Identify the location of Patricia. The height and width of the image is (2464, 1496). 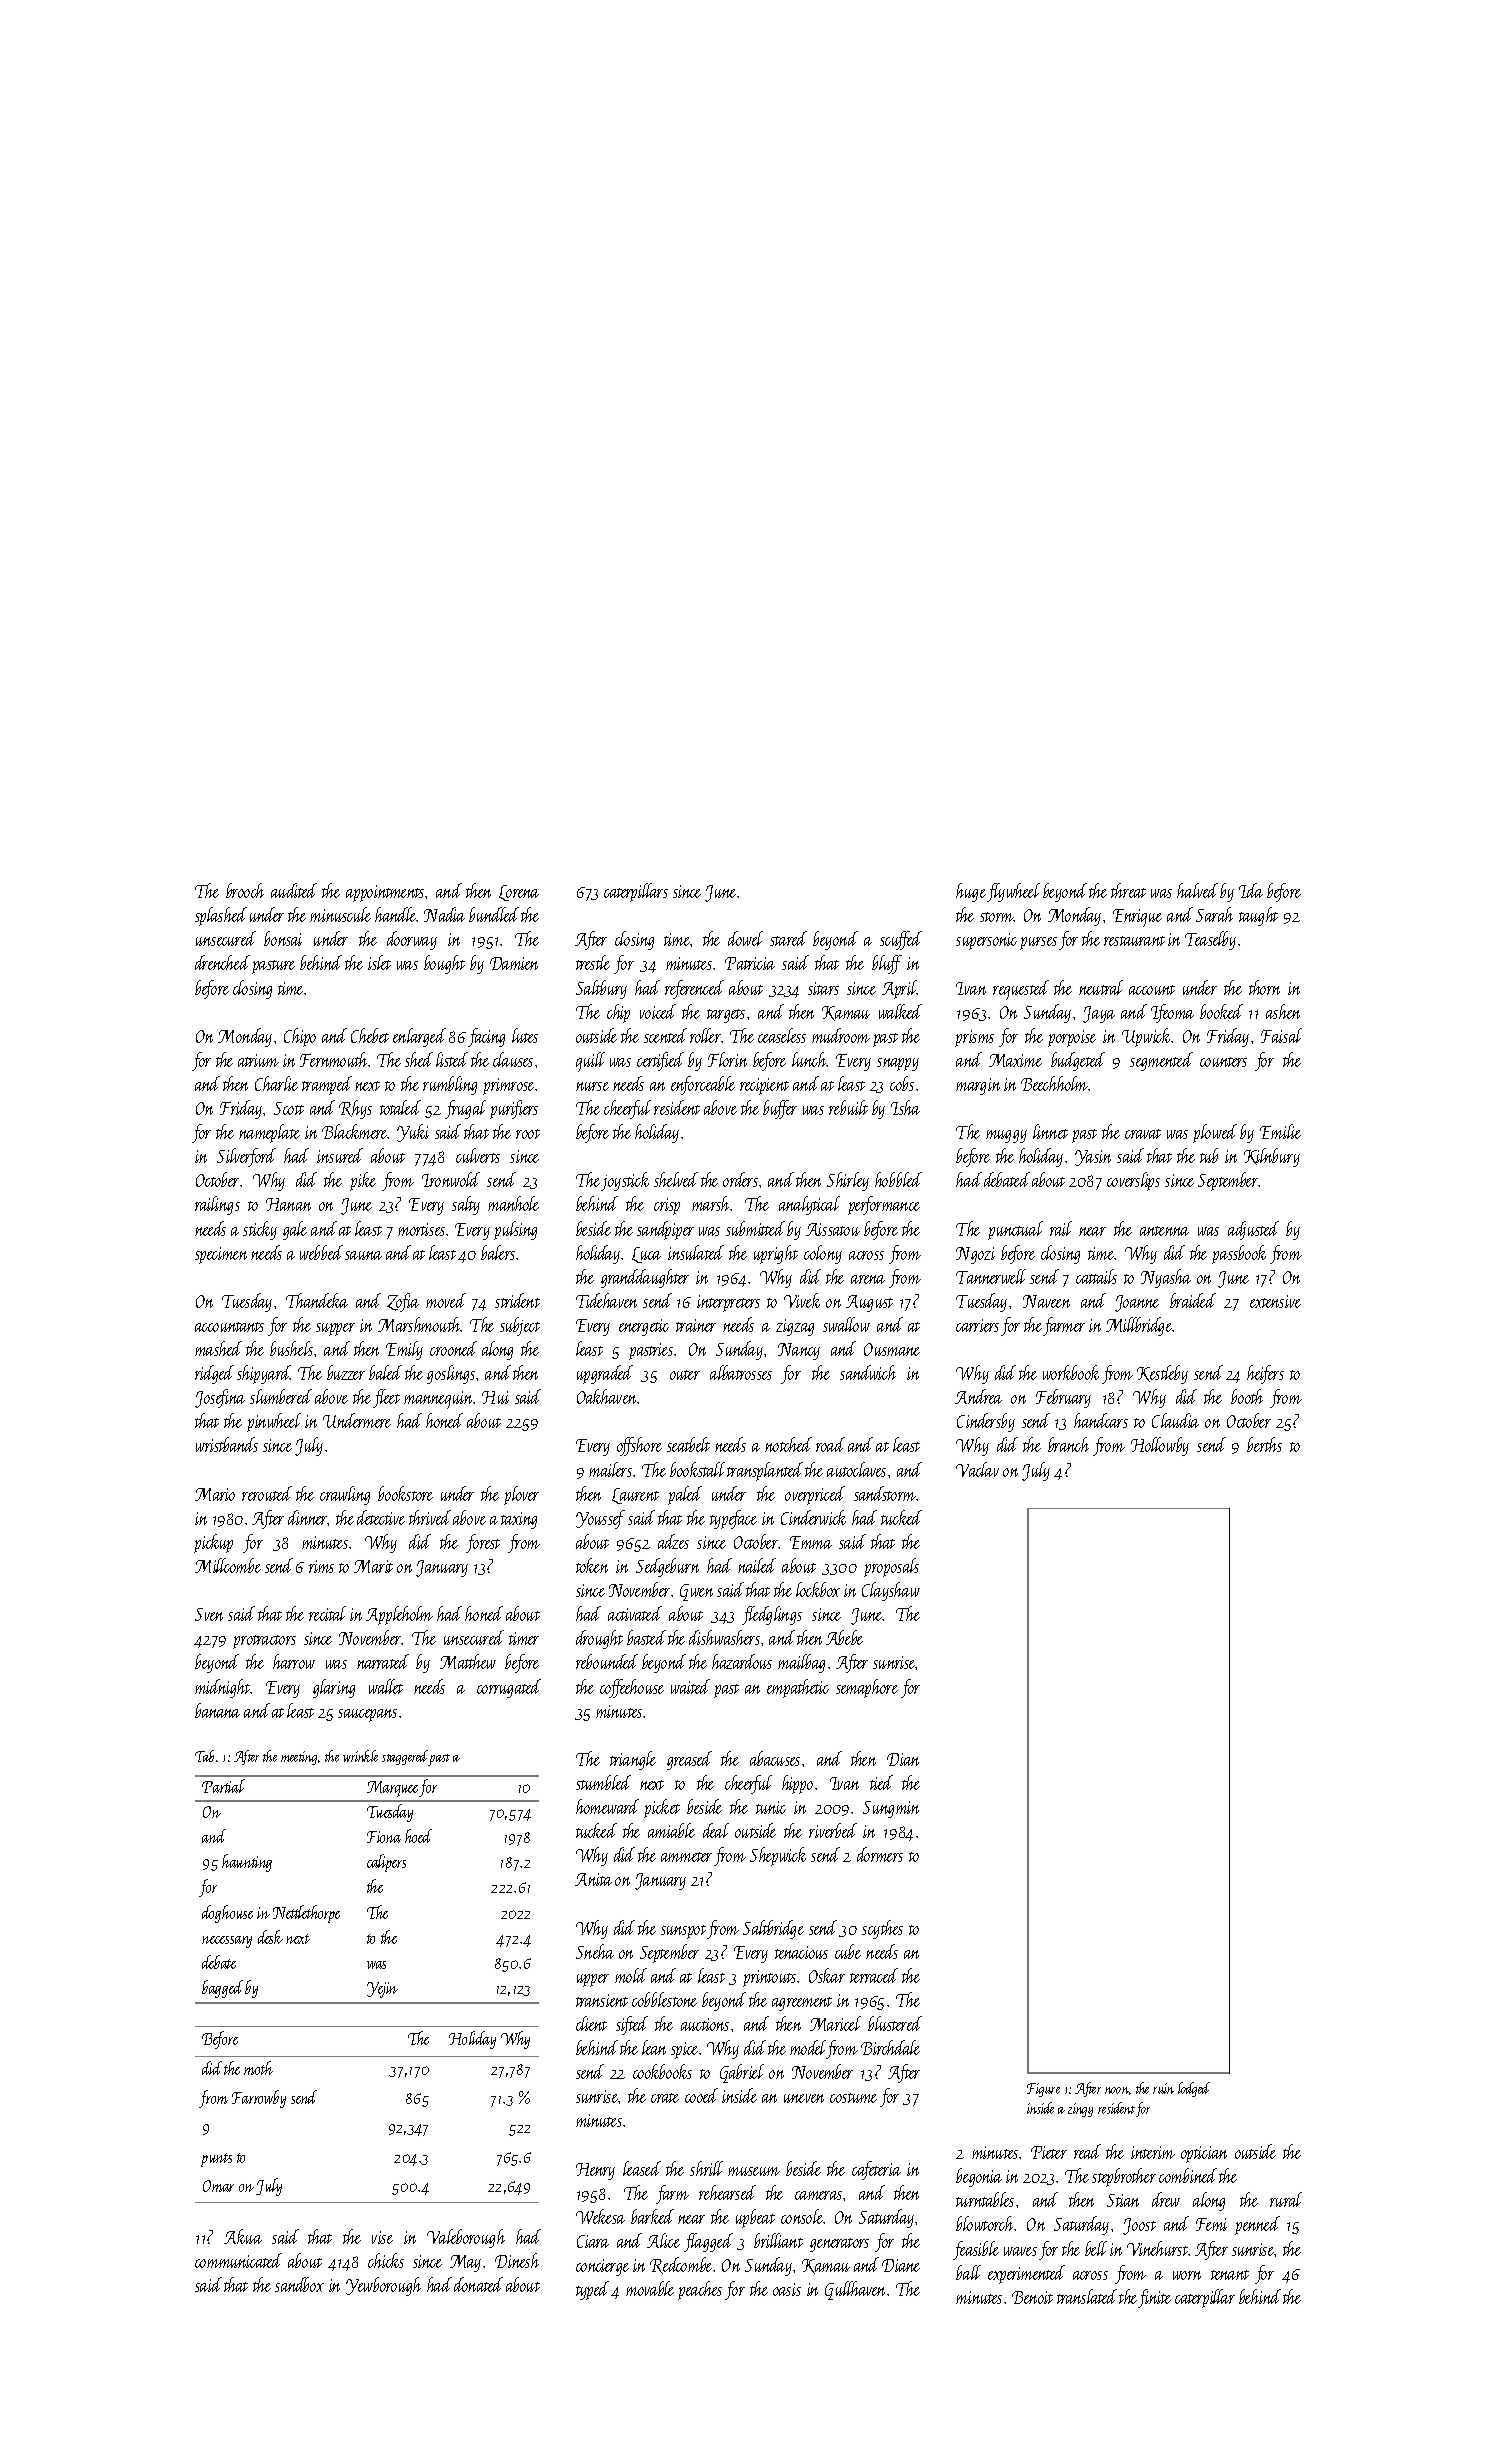
(750, 963).
